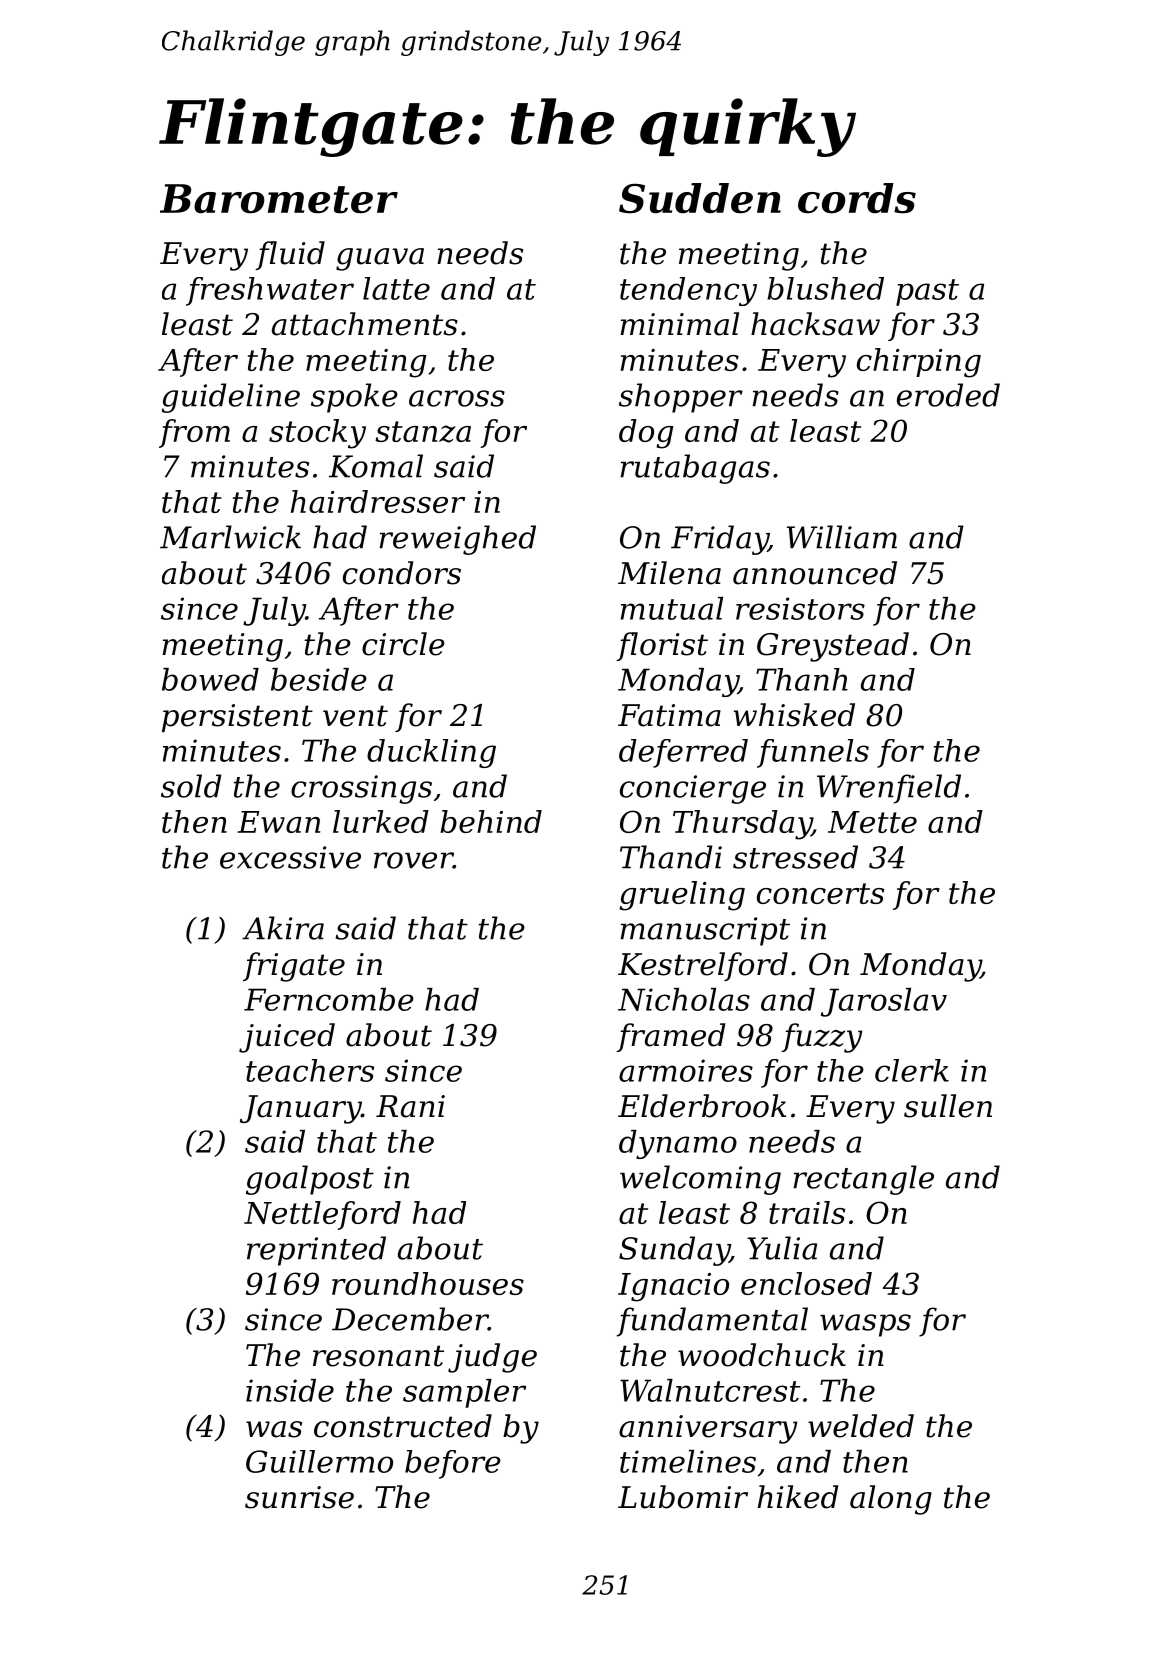 This screenshot has width=1165, height=1654. Describe the element at coordinates (865, 1325) in the screenshot. I see `wasps` at that location.
